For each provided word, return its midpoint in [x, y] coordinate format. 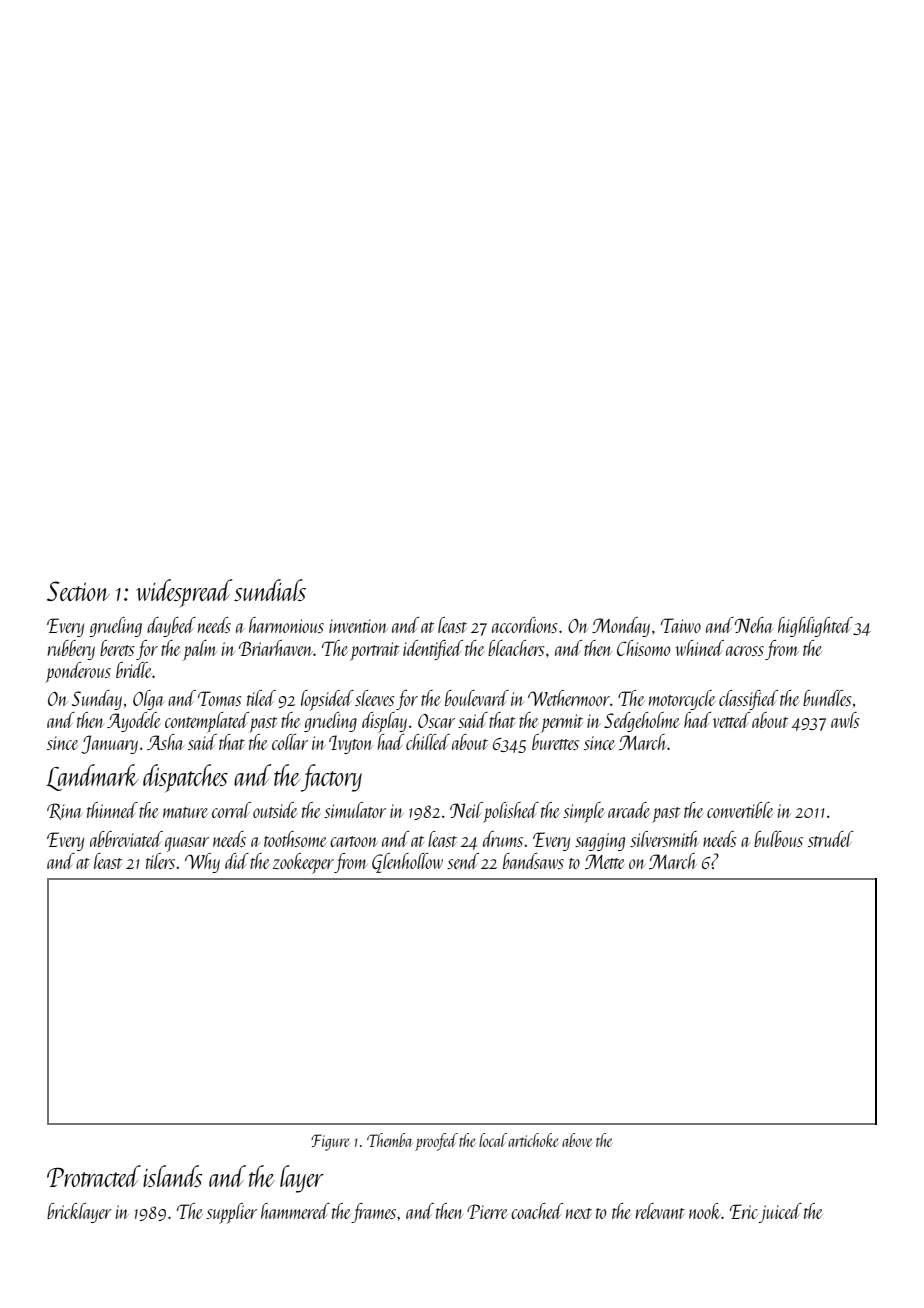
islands [172, 1176]
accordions [525, 625]
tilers [160, 861]
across [745, 651]
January [109, 744]
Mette [605, 861]
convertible [740, 810]
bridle [134, 670]
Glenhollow [407, 863]
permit [562, 723]
